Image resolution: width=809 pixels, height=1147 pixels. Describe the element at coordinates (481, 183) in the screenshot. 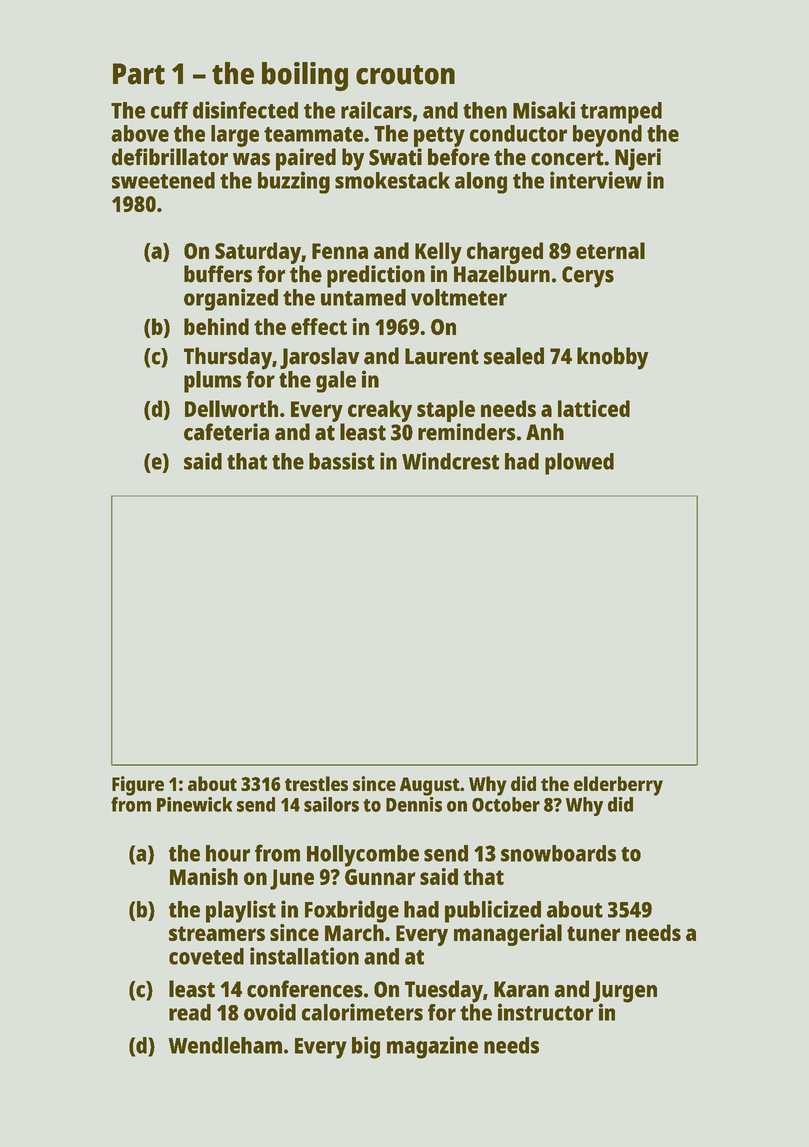

I see `along` at that location.
